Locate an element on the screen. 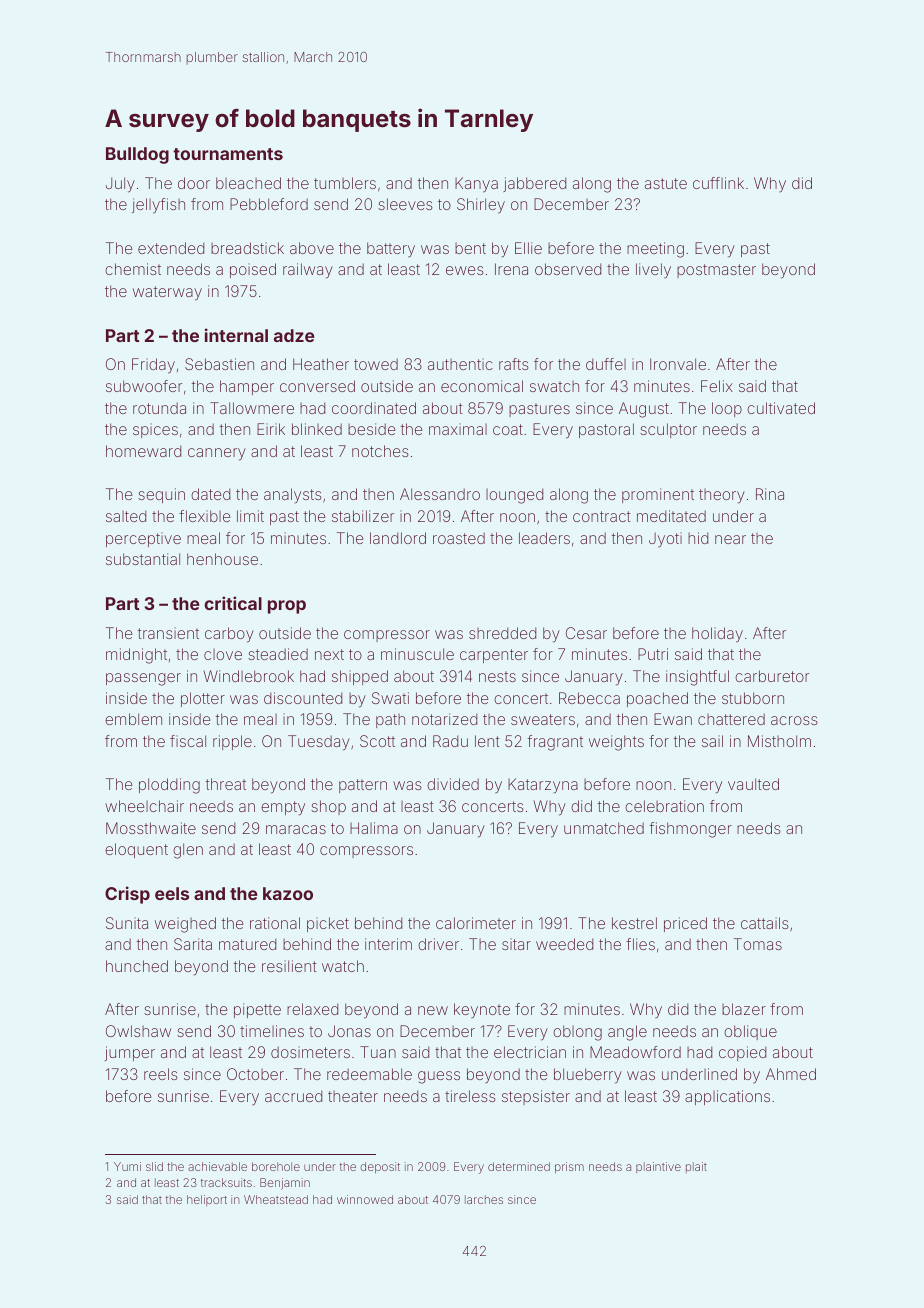 The image size is (924, 1308). observed is located at coordinates (568, 269).
